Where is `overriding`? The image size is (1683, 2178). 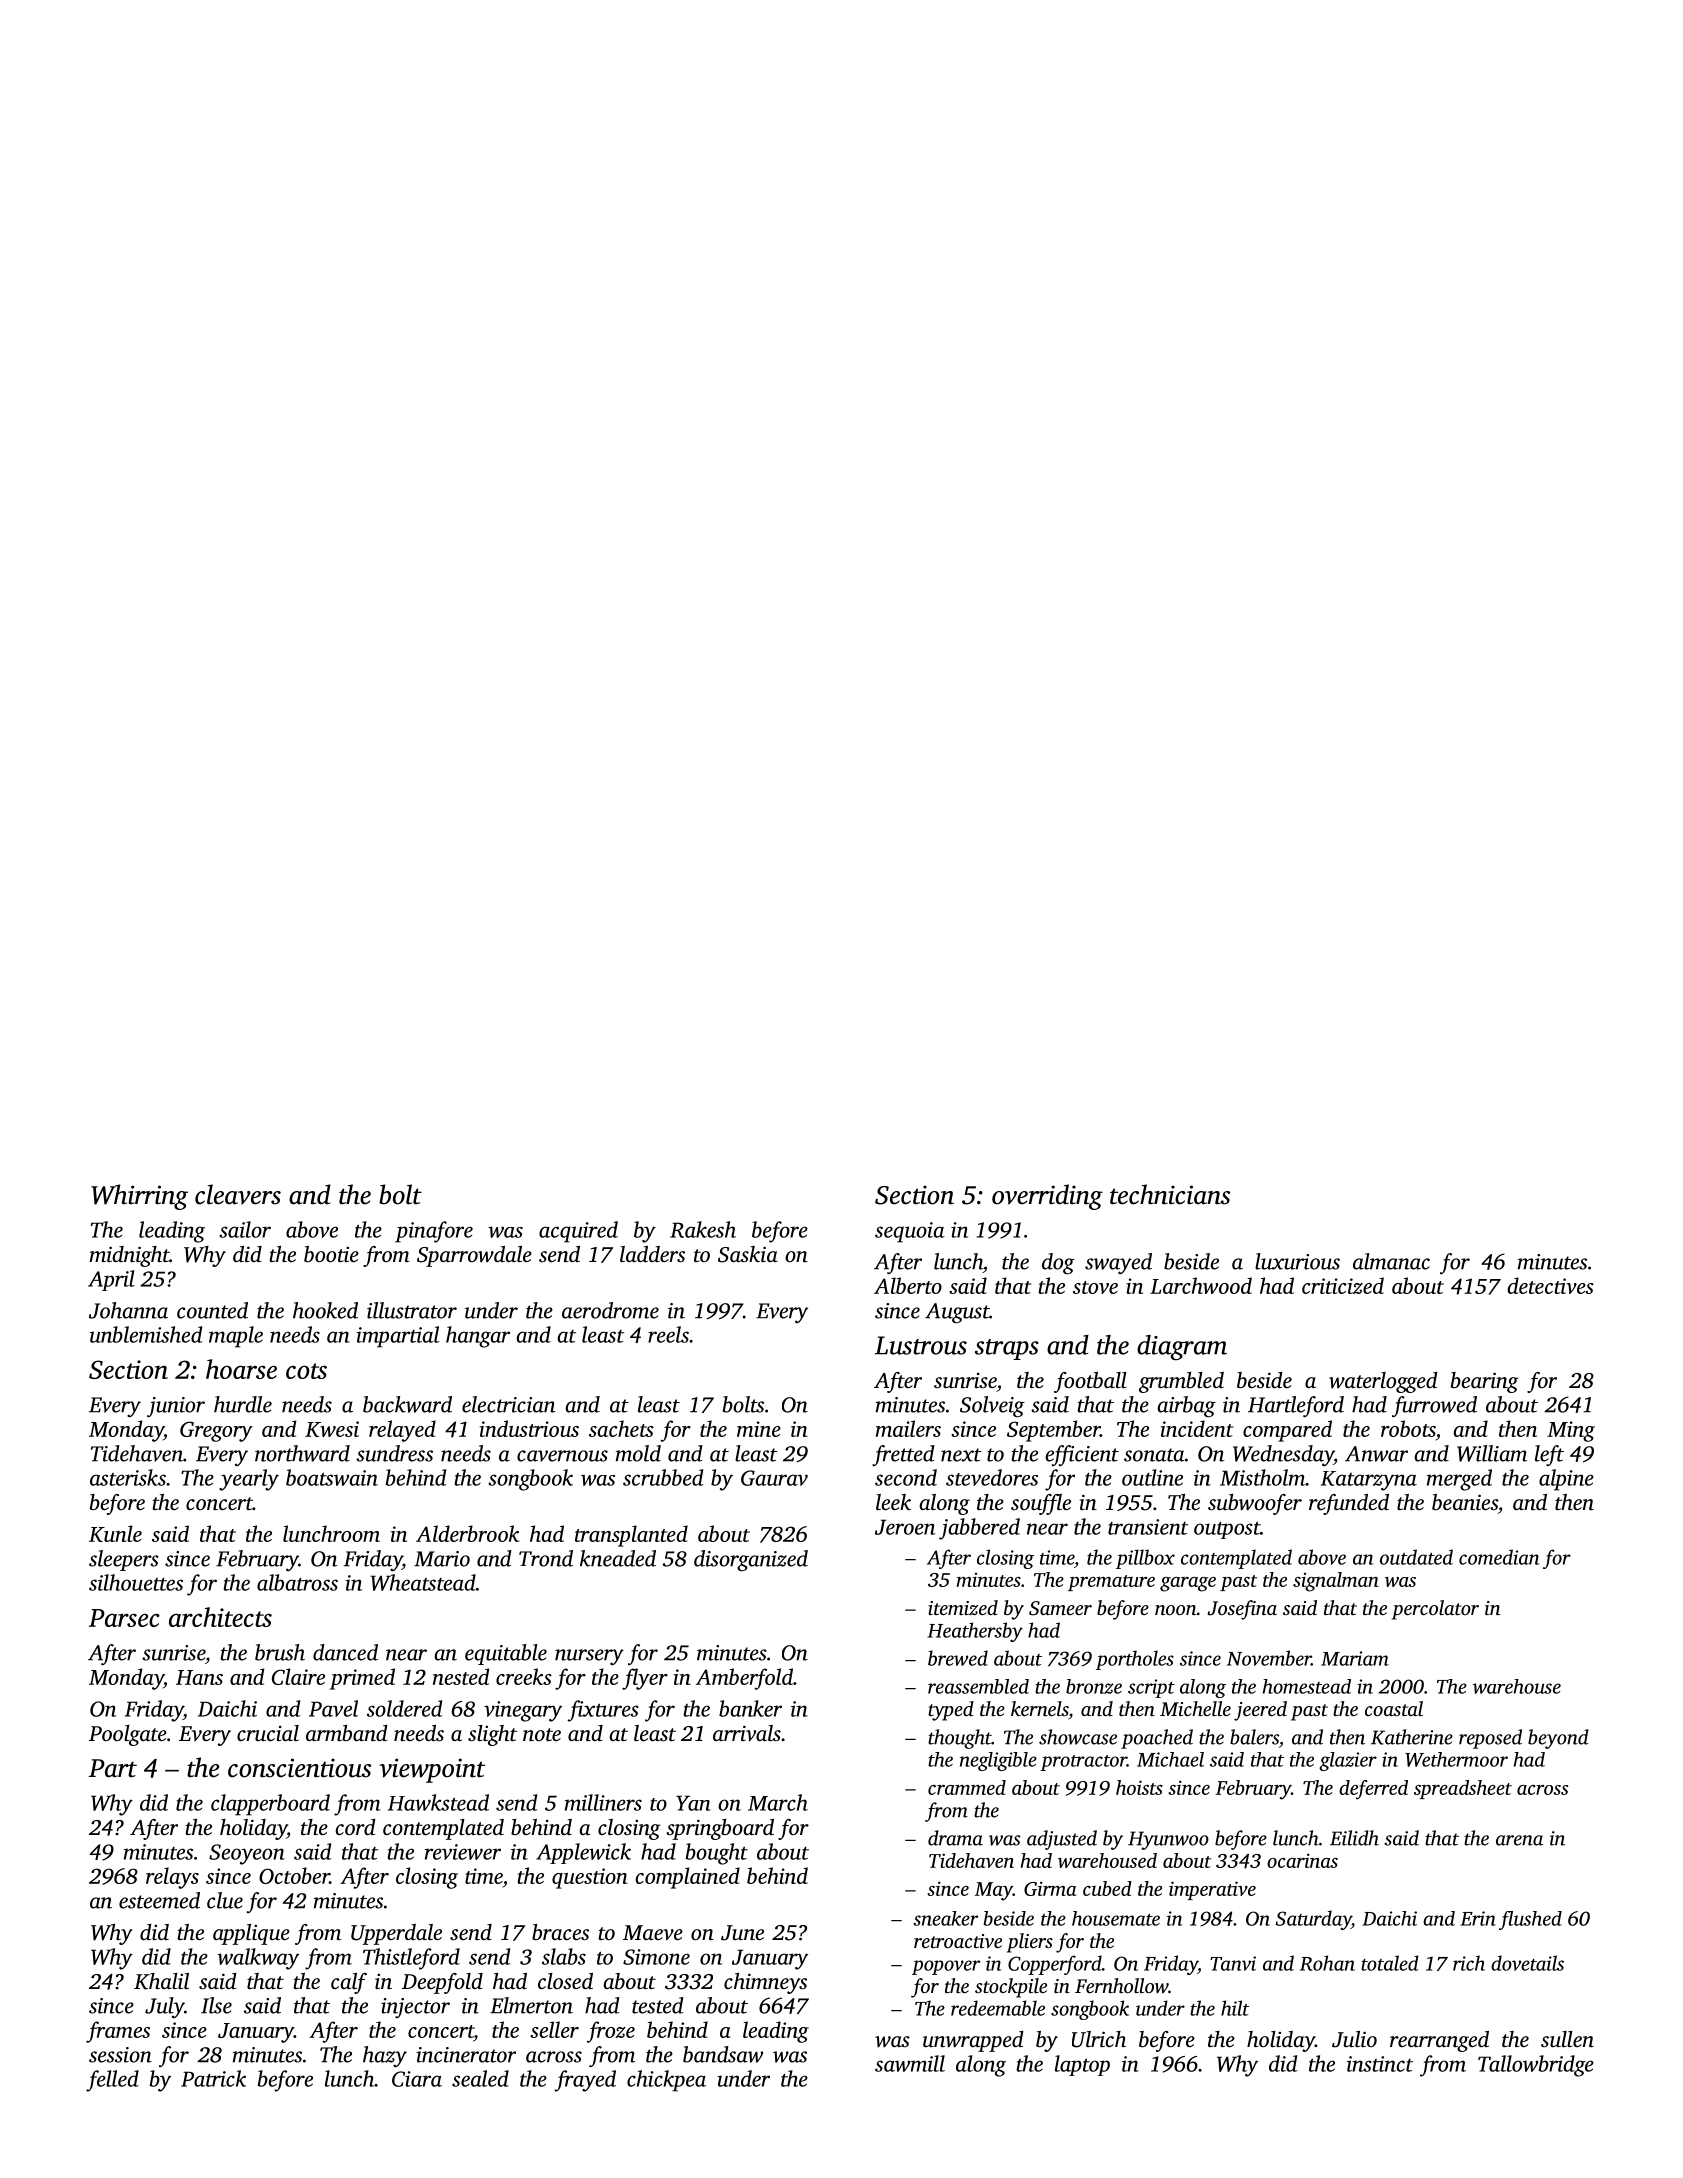
overriding is located at coordinates (1047, 1197).
